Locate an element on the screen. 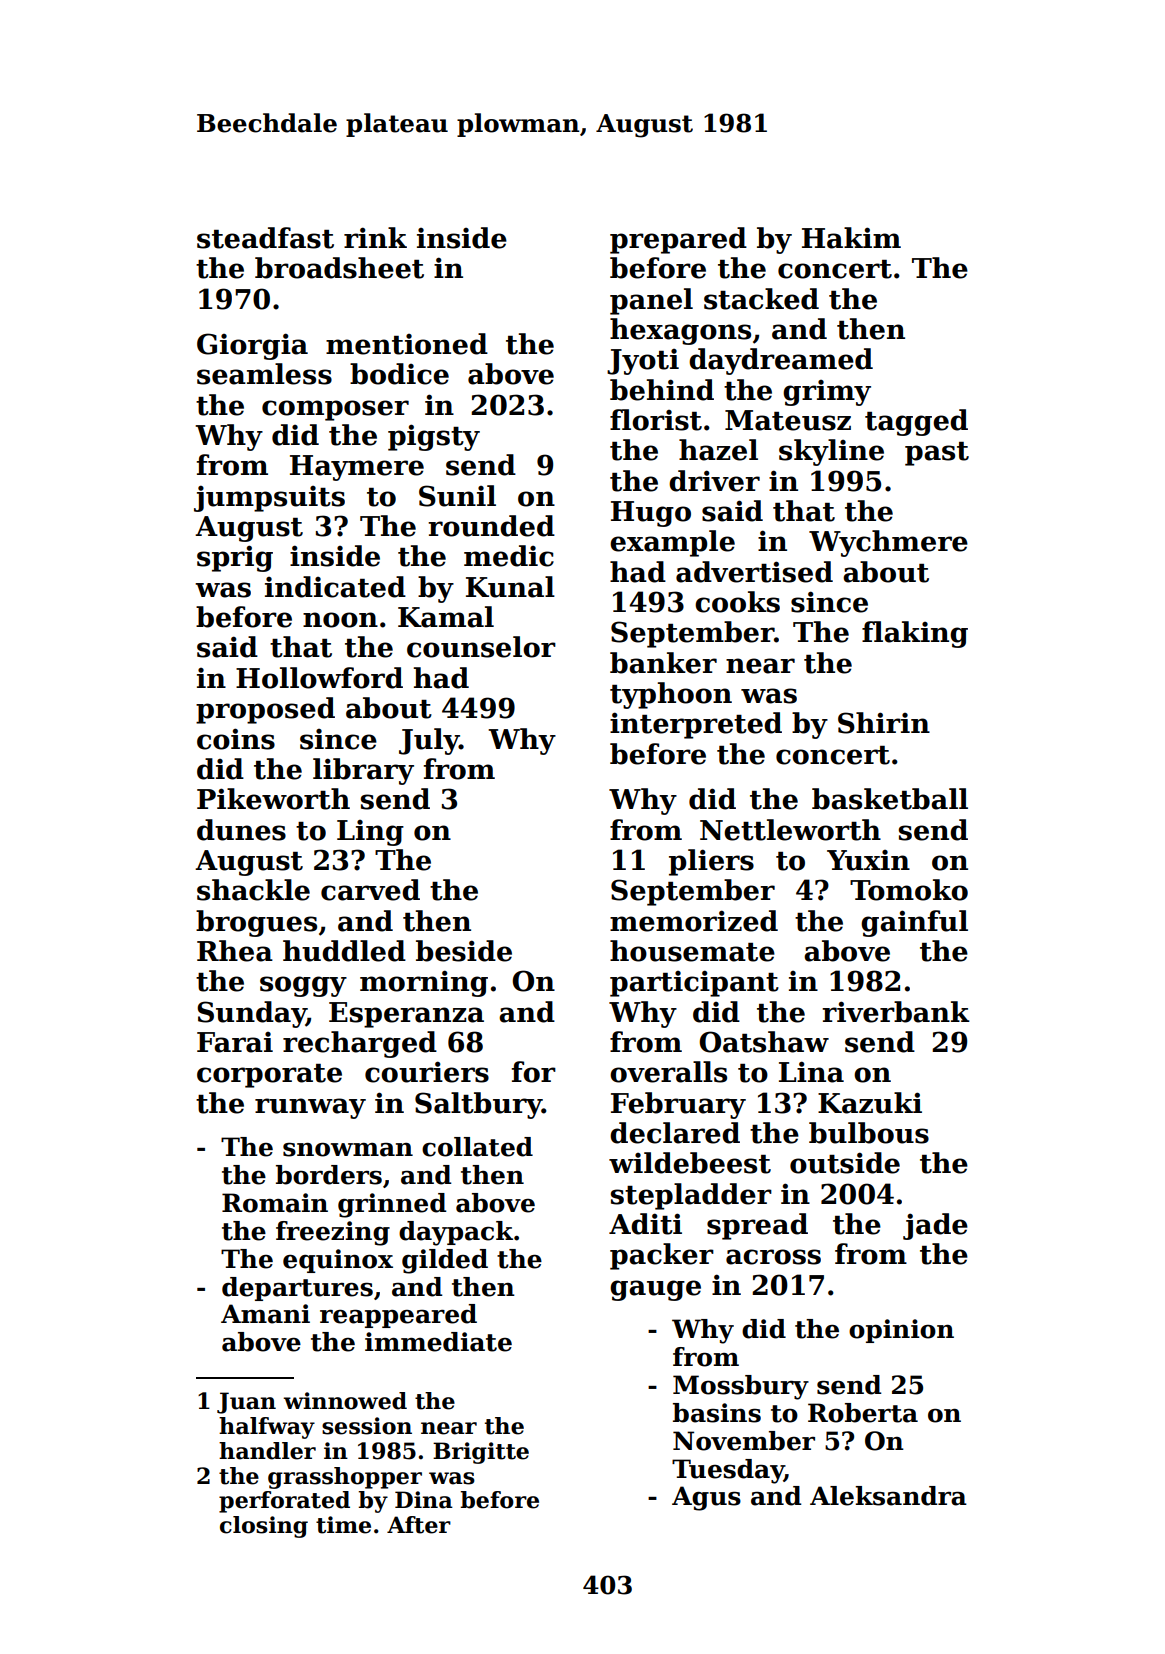 The image size is (1165, 1654). rink is located at coordinates (375, 237).
